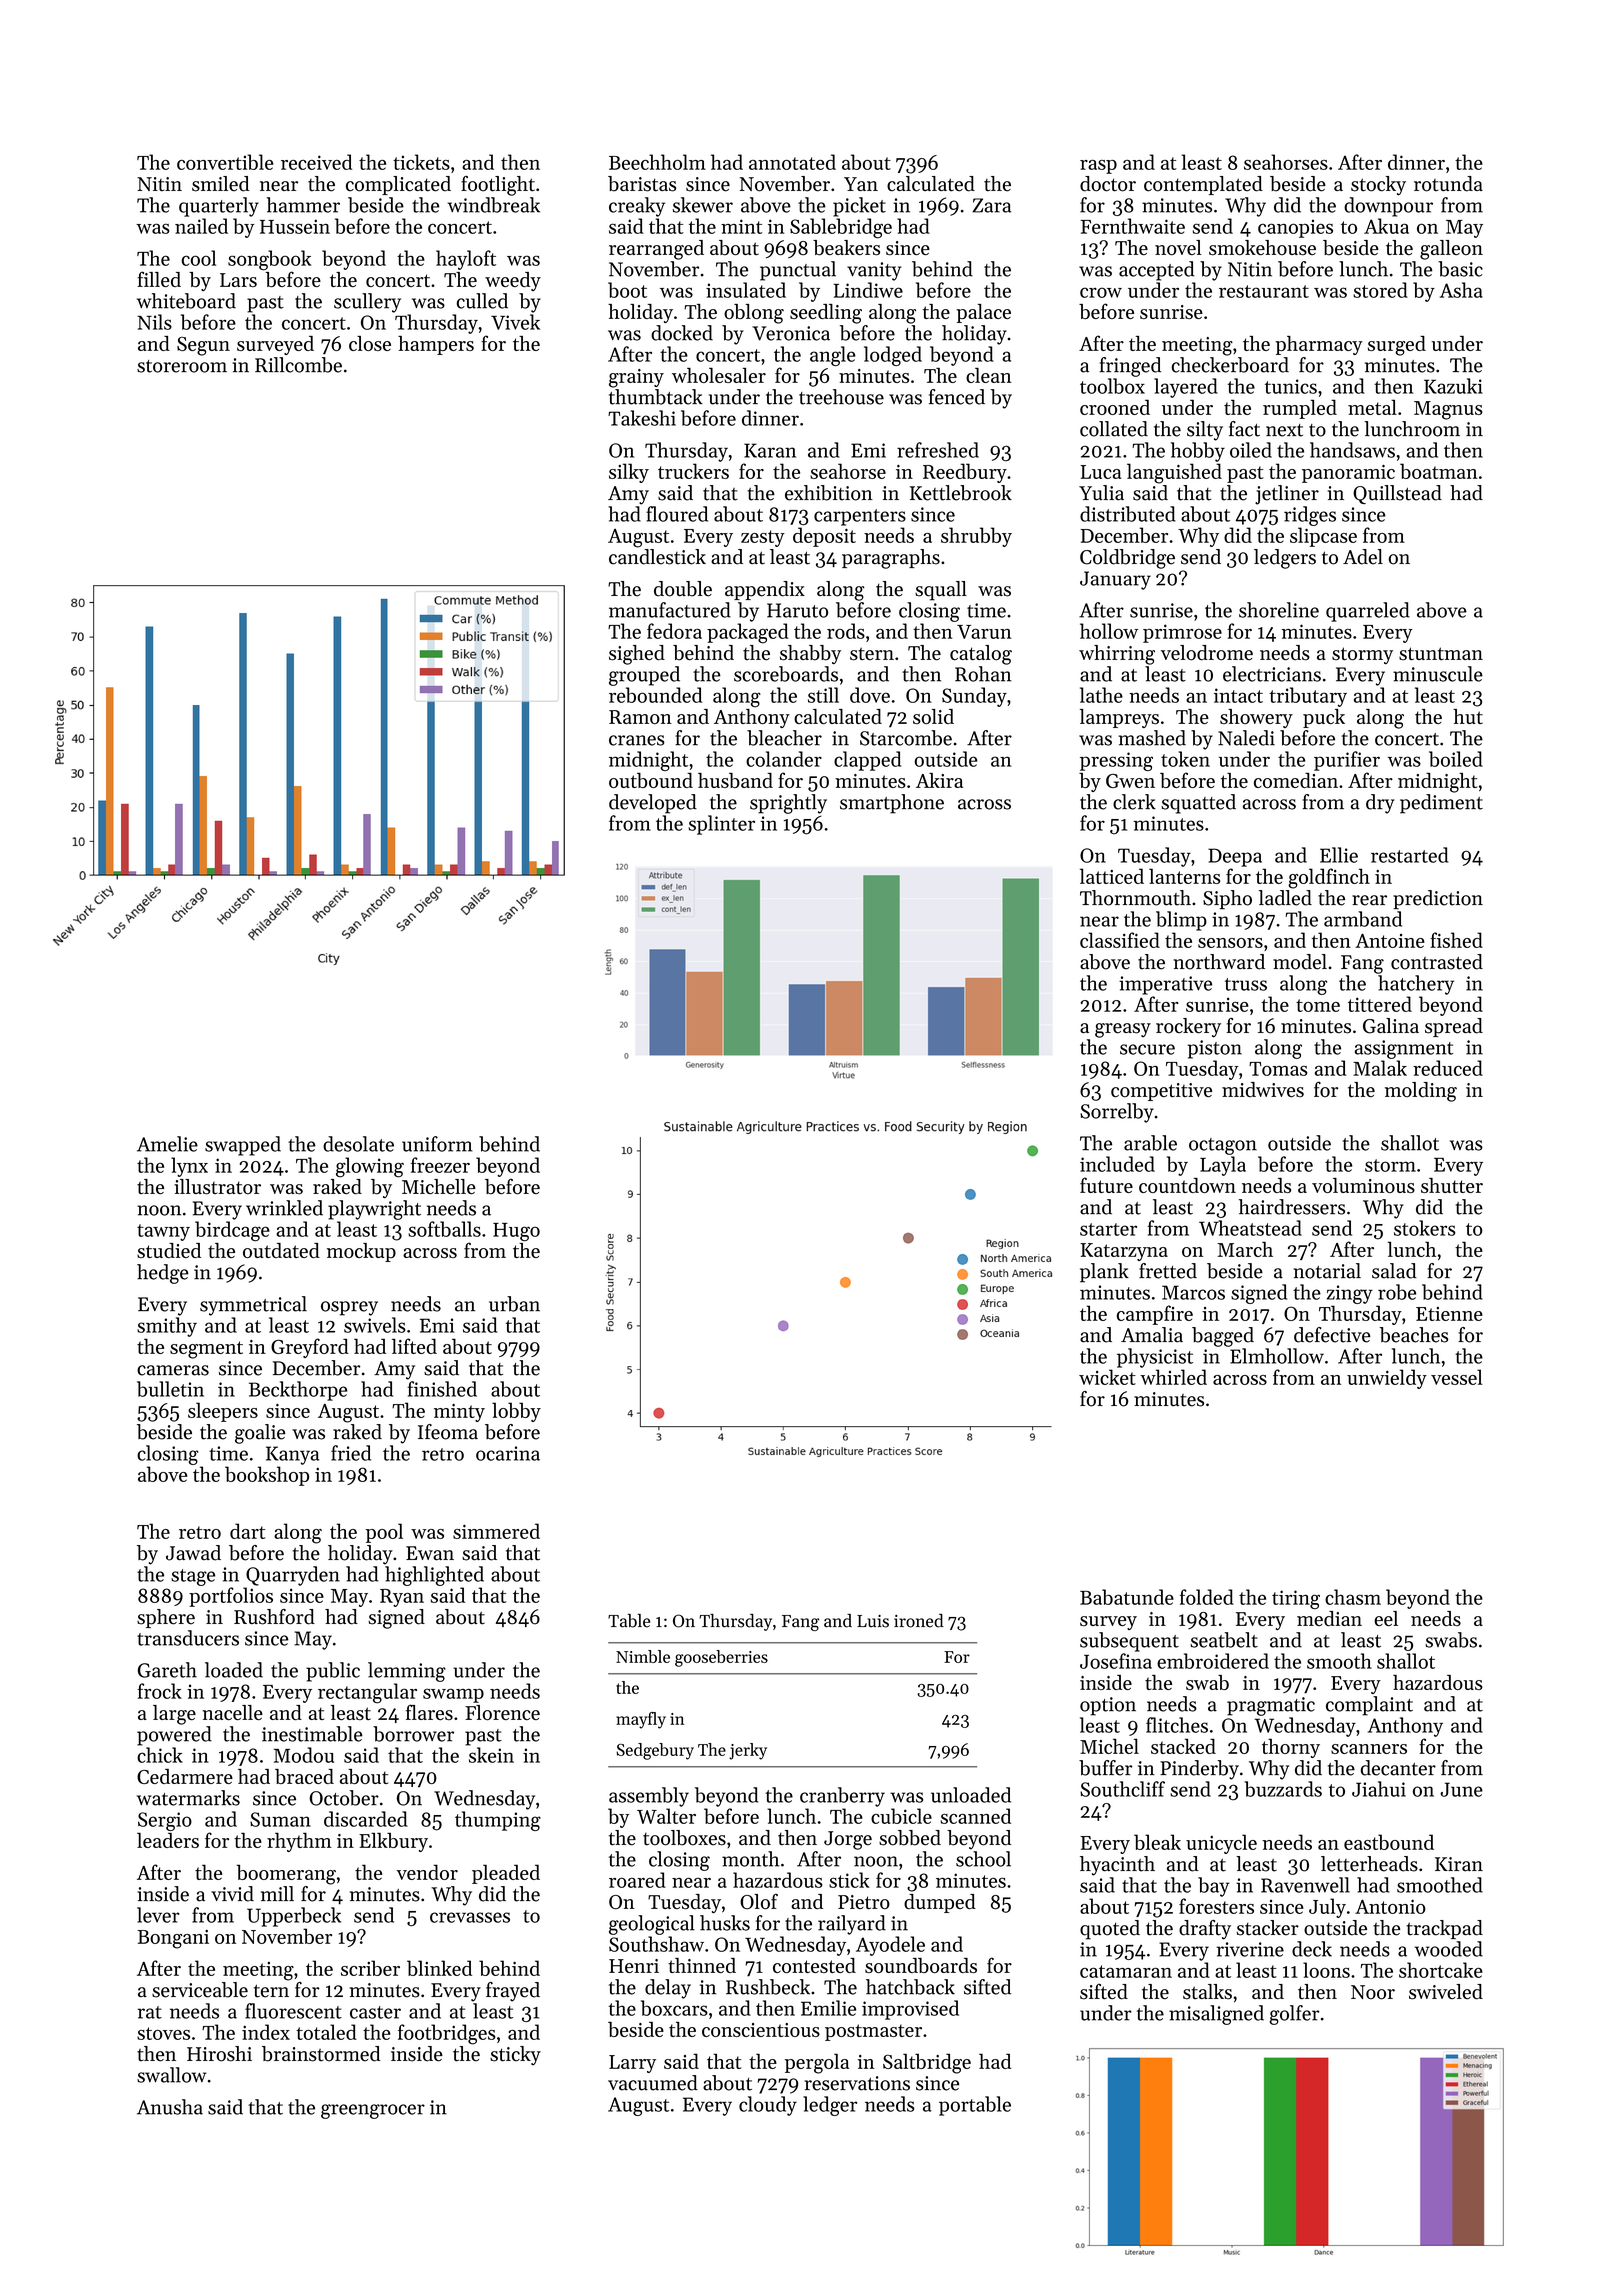 This screenshot has width=1620, height=2292. I want to click on silky, so click(629, 473).
